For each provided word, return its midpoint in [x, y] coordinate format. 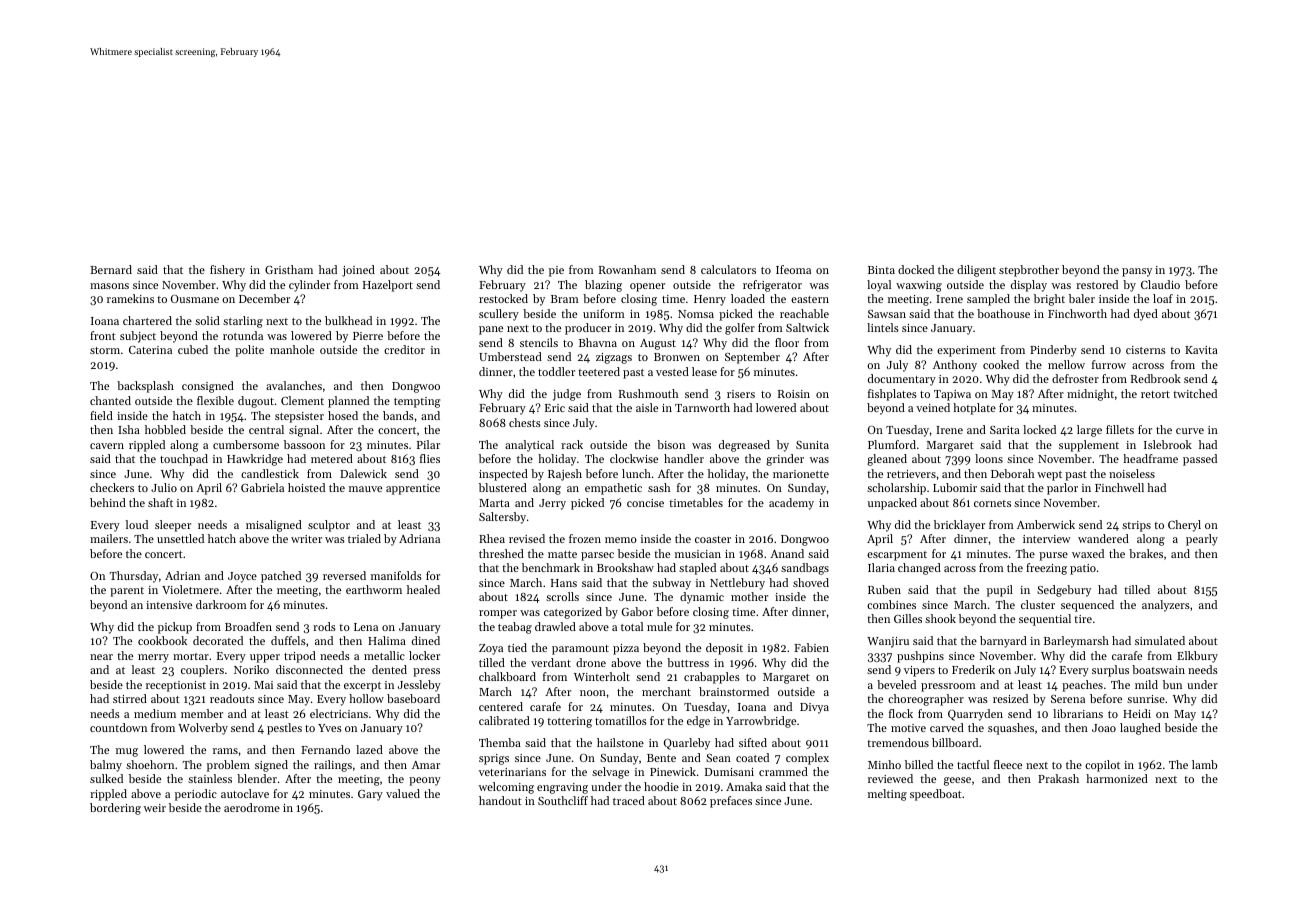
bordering [115, 809]
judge [567, 395]
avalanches [294, 385]
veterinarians [512, 772]
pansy [1137, 272]
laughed [1140, 729]
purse [1053, 556]
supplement [1089, 446]
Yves [330, 728]
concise [645, 503]
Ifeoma [793, 269]
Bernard [111, 269]
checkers [112, 487]
